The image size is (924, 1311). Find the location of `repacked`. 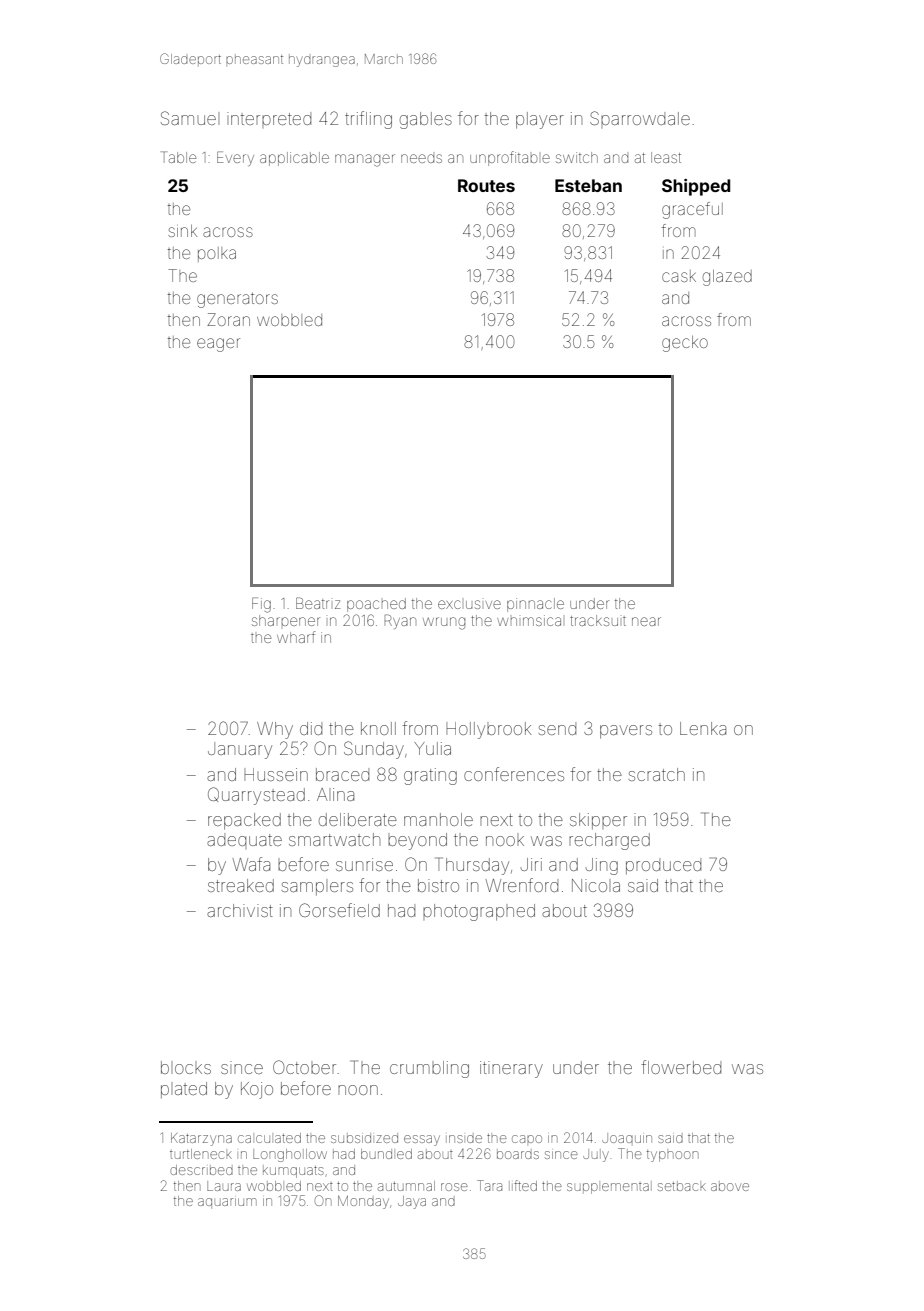

repacked is located at coordinates (244, 821).
